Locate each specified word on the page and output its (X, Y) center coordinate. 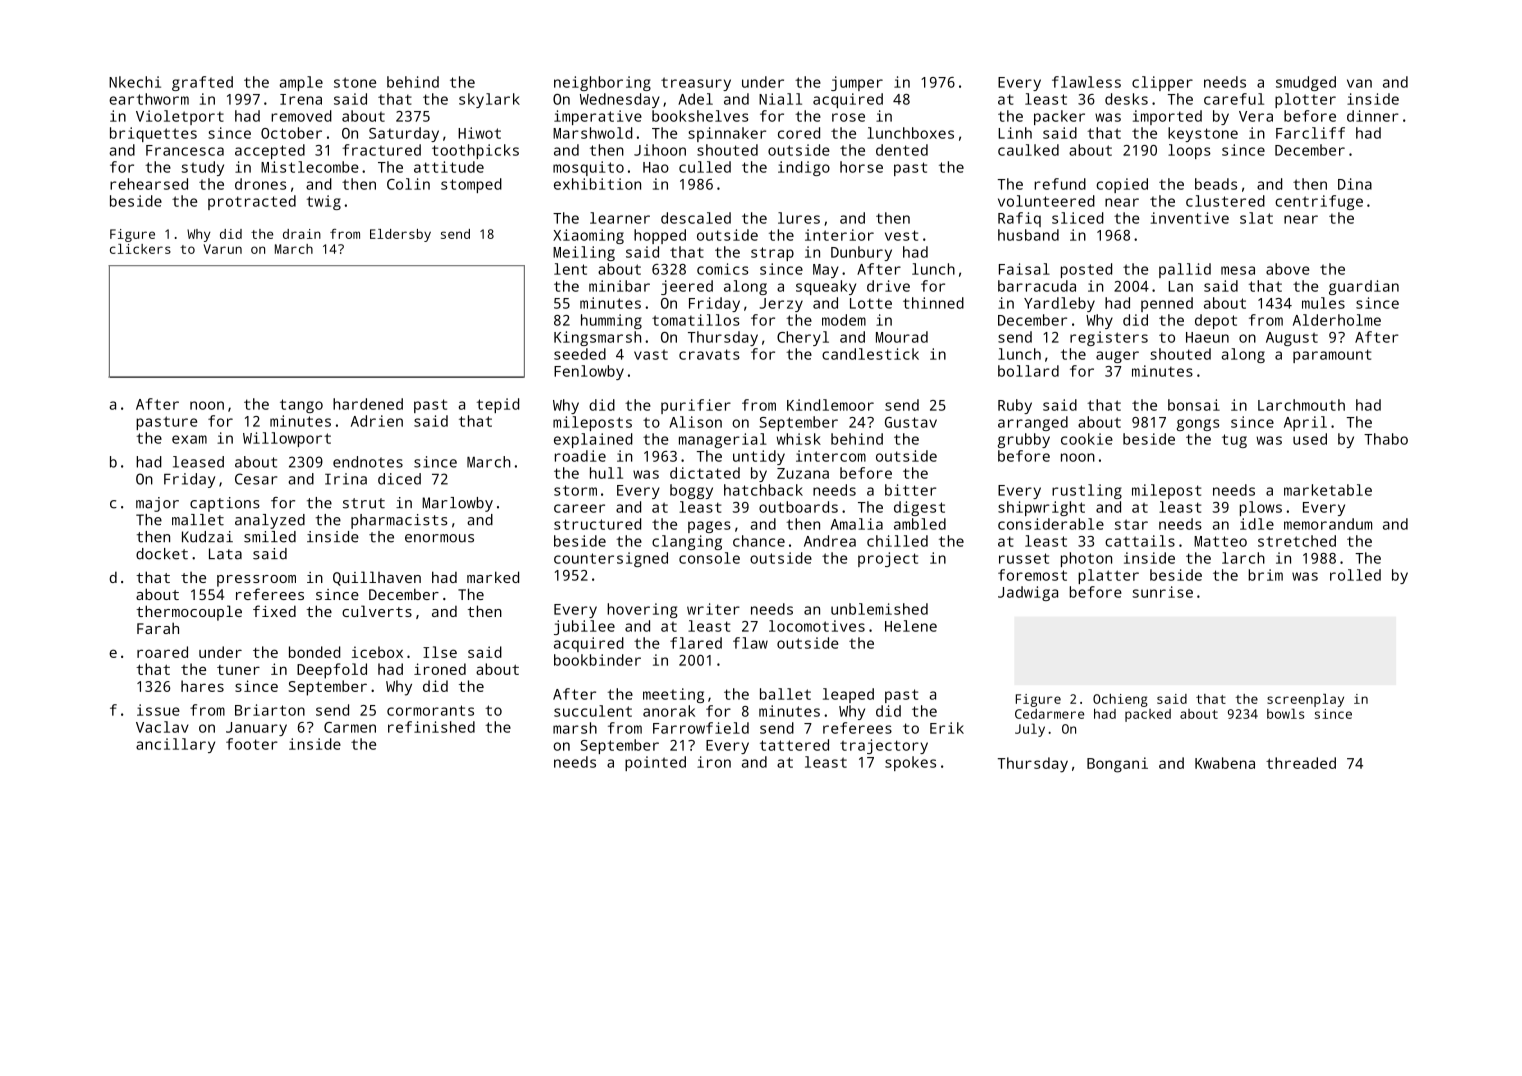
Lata (225, 554)
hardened (368, 404)
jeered (687, 287)
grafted (202, 83)
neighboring (602, 83)
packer (1059, 117)
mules (1323, 303)
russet (1024, 558)
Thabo (1386, 439)
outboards (798, 507)
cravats (709, 354)
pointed (655, 763)
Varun (222, 249)
